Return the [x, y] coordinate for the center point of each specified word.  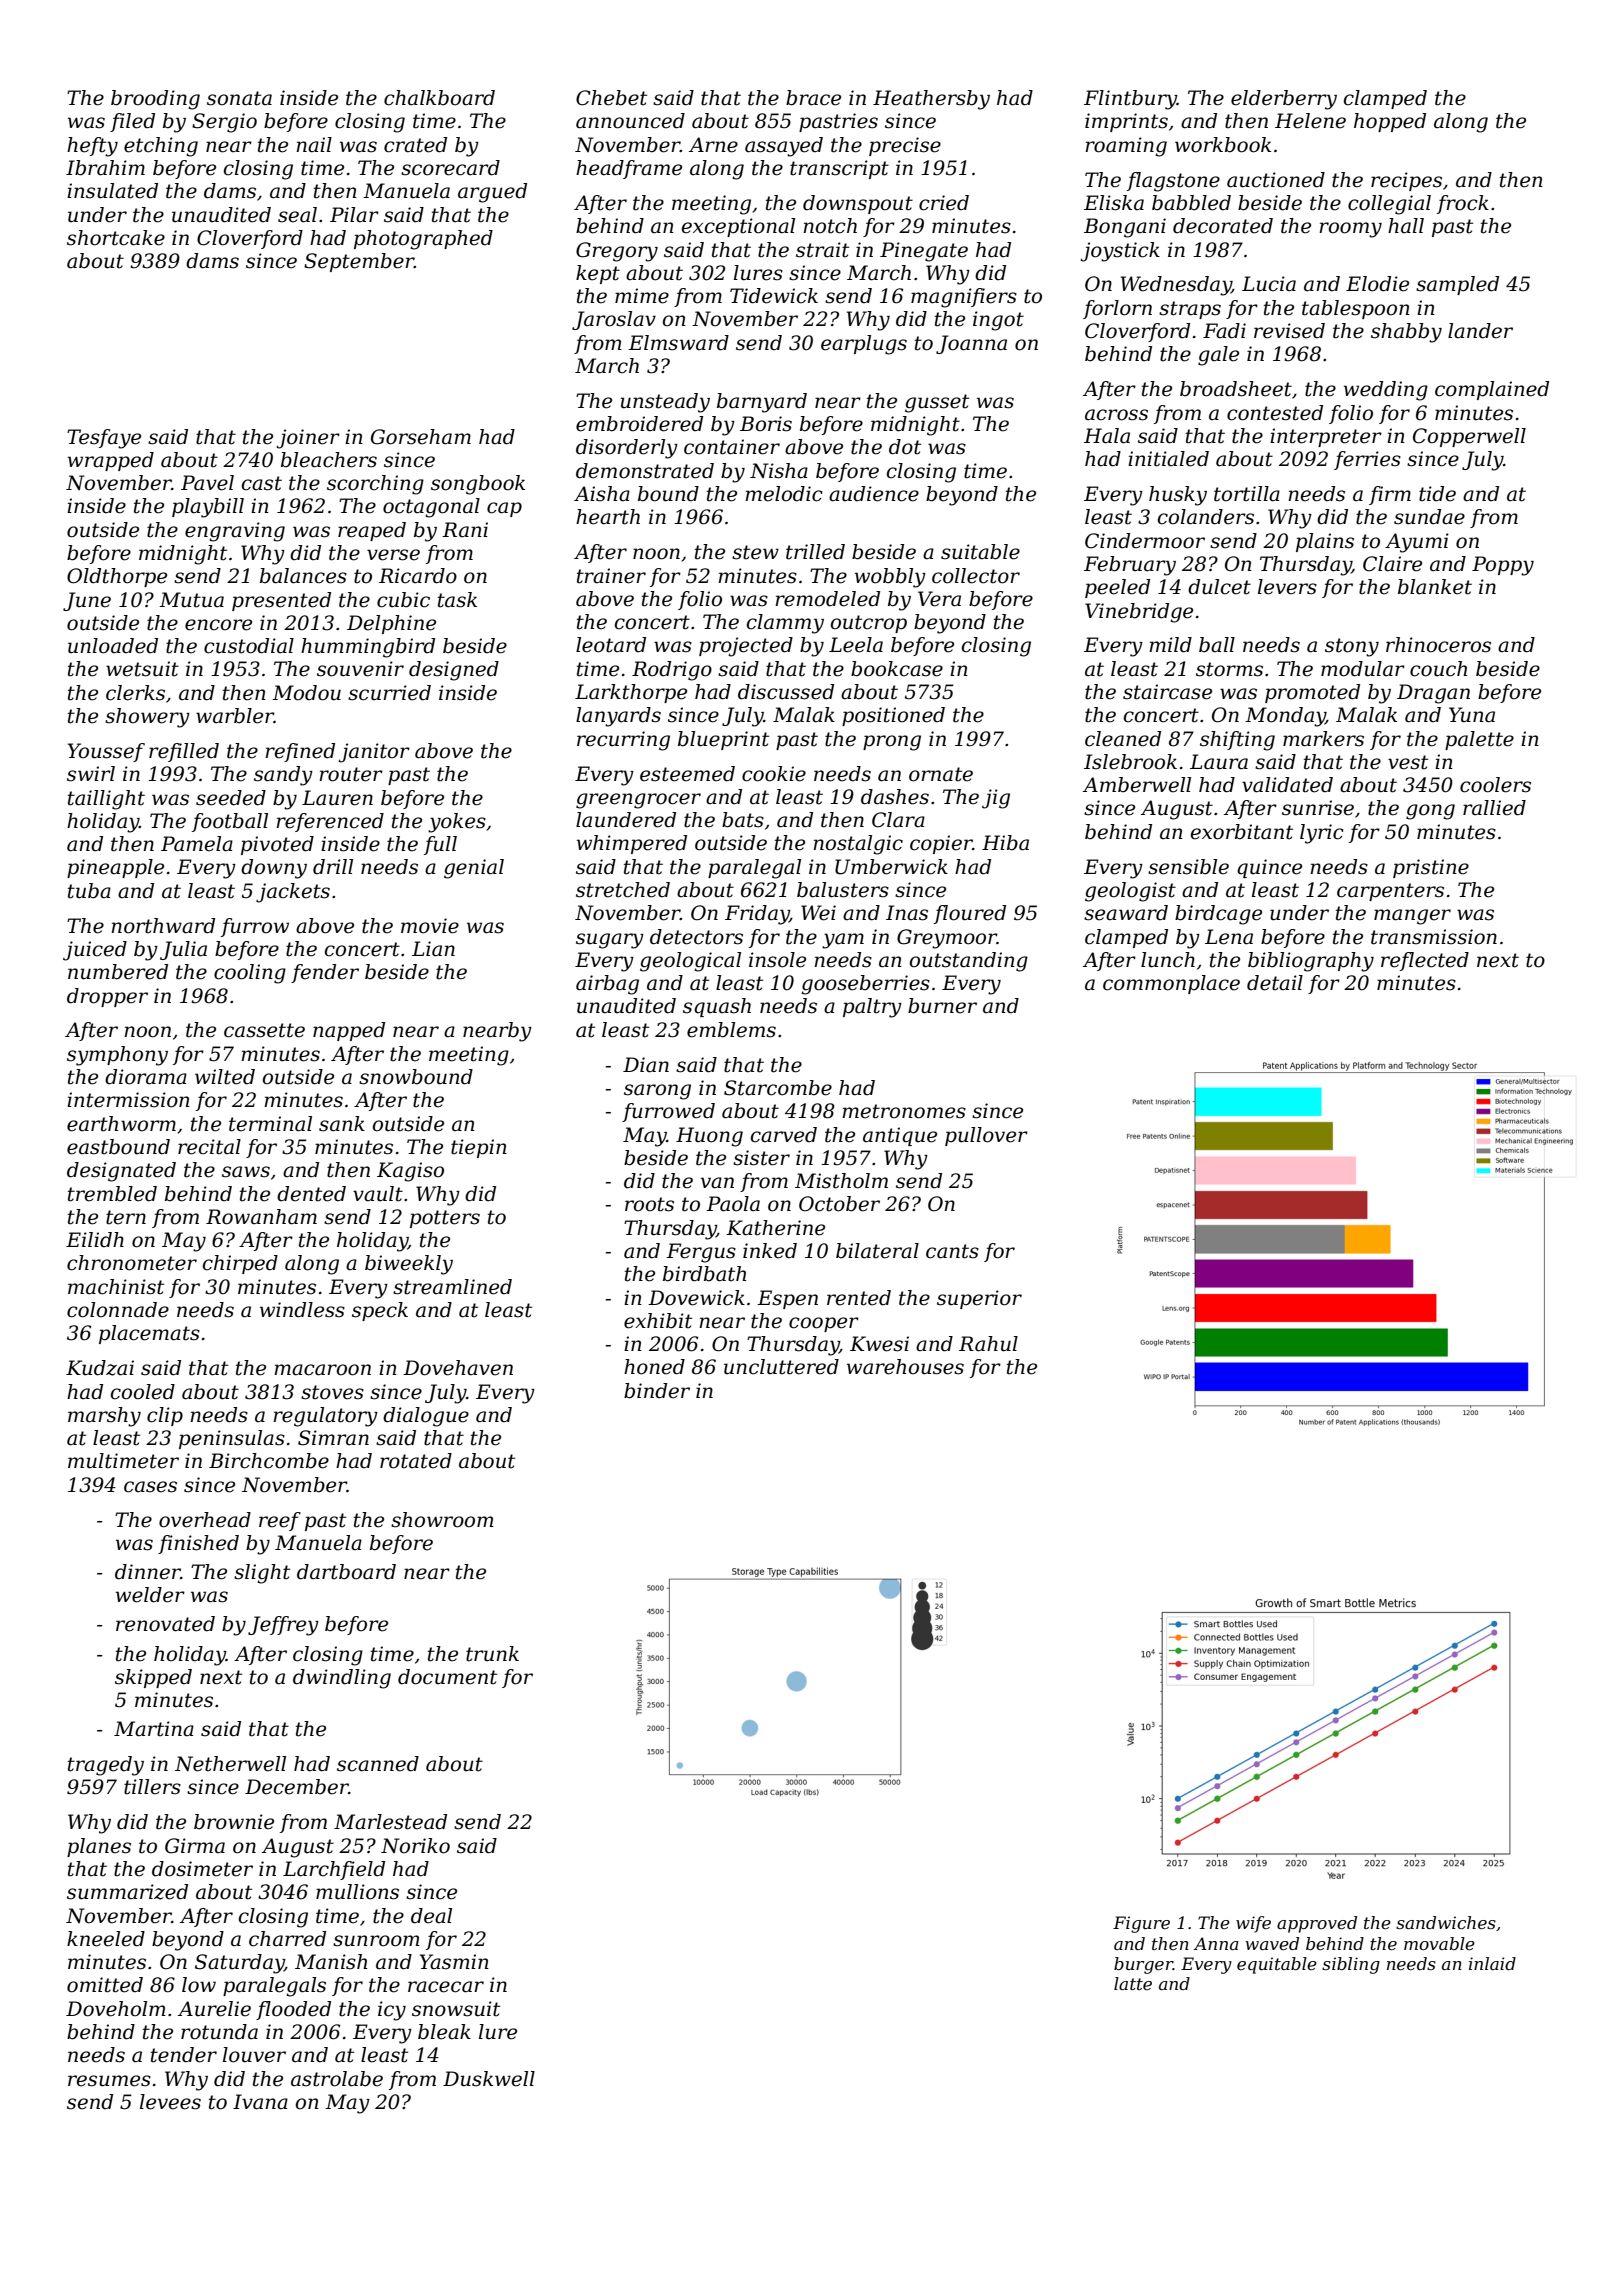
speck [380, 1311]
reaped [372, 531]
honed [654, 1367]
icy [392, 2011]
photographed [423, 240]
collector [976, 576]
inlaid [1492, 1963]
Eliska [1114, 203]
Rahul [988, 1344]
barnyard [762, 403]
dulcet [1219, 587]
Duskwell [489, 2079]
